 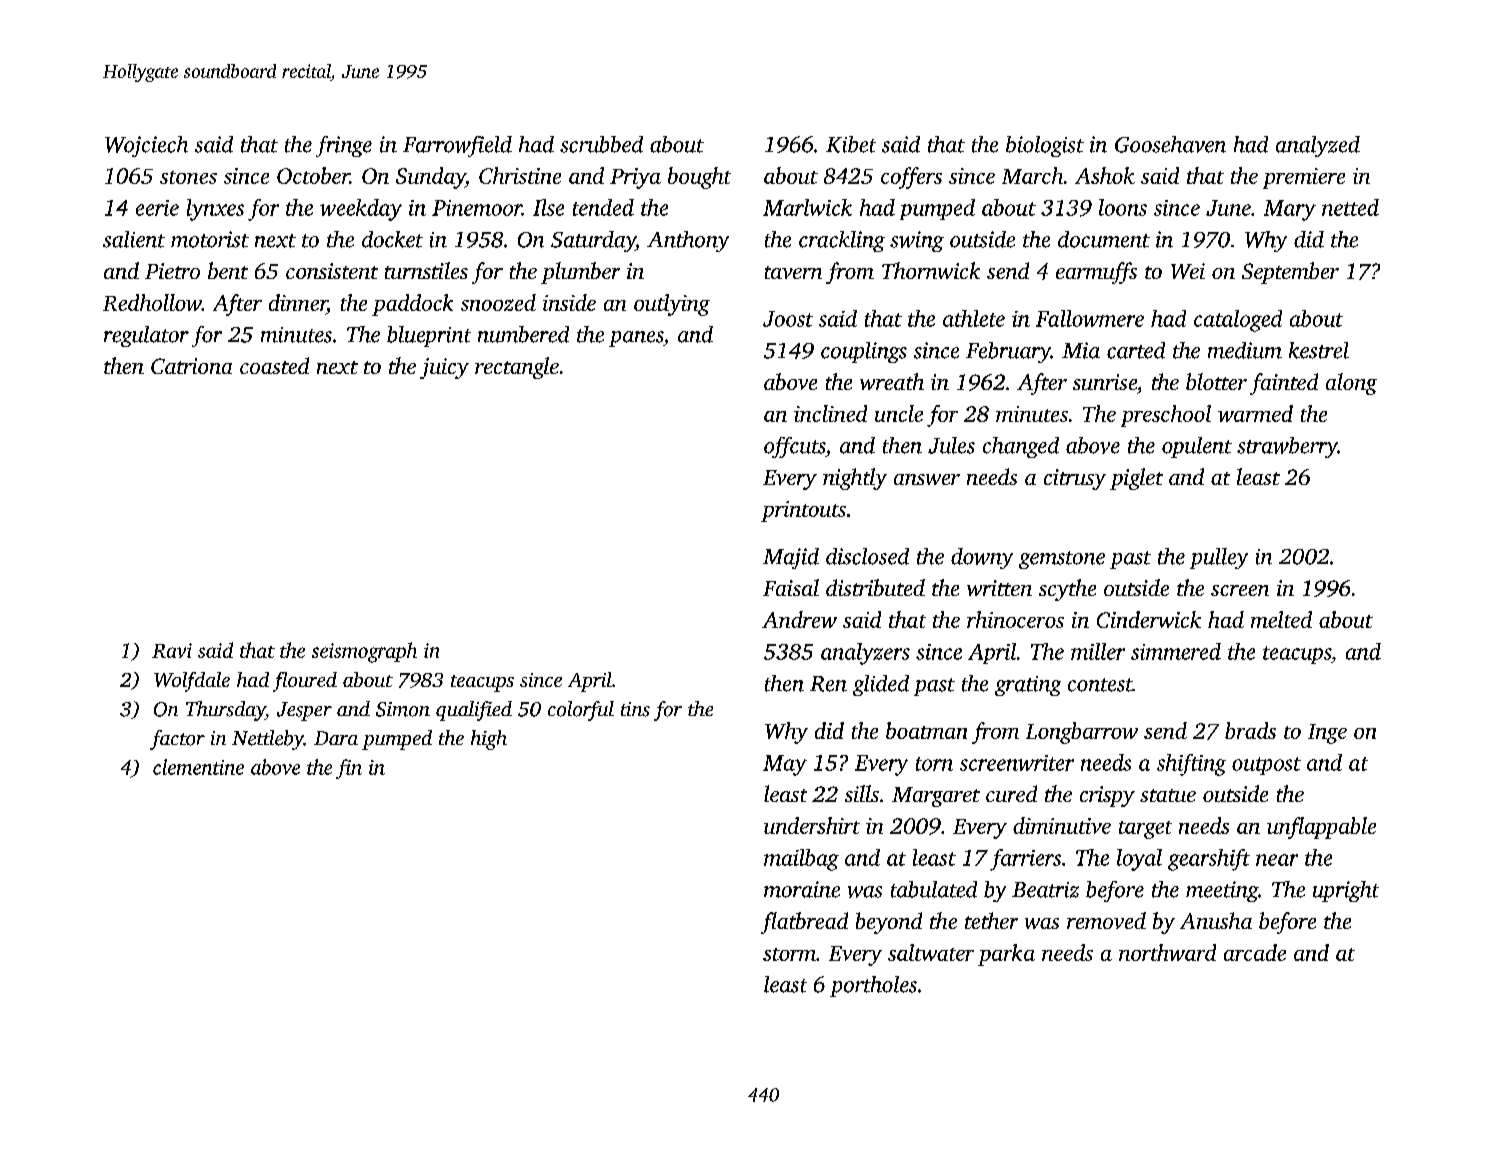 What do you see at coordinates (789, 954) in the screenshot?
I see `storm` at bounding box center [789, 954].
